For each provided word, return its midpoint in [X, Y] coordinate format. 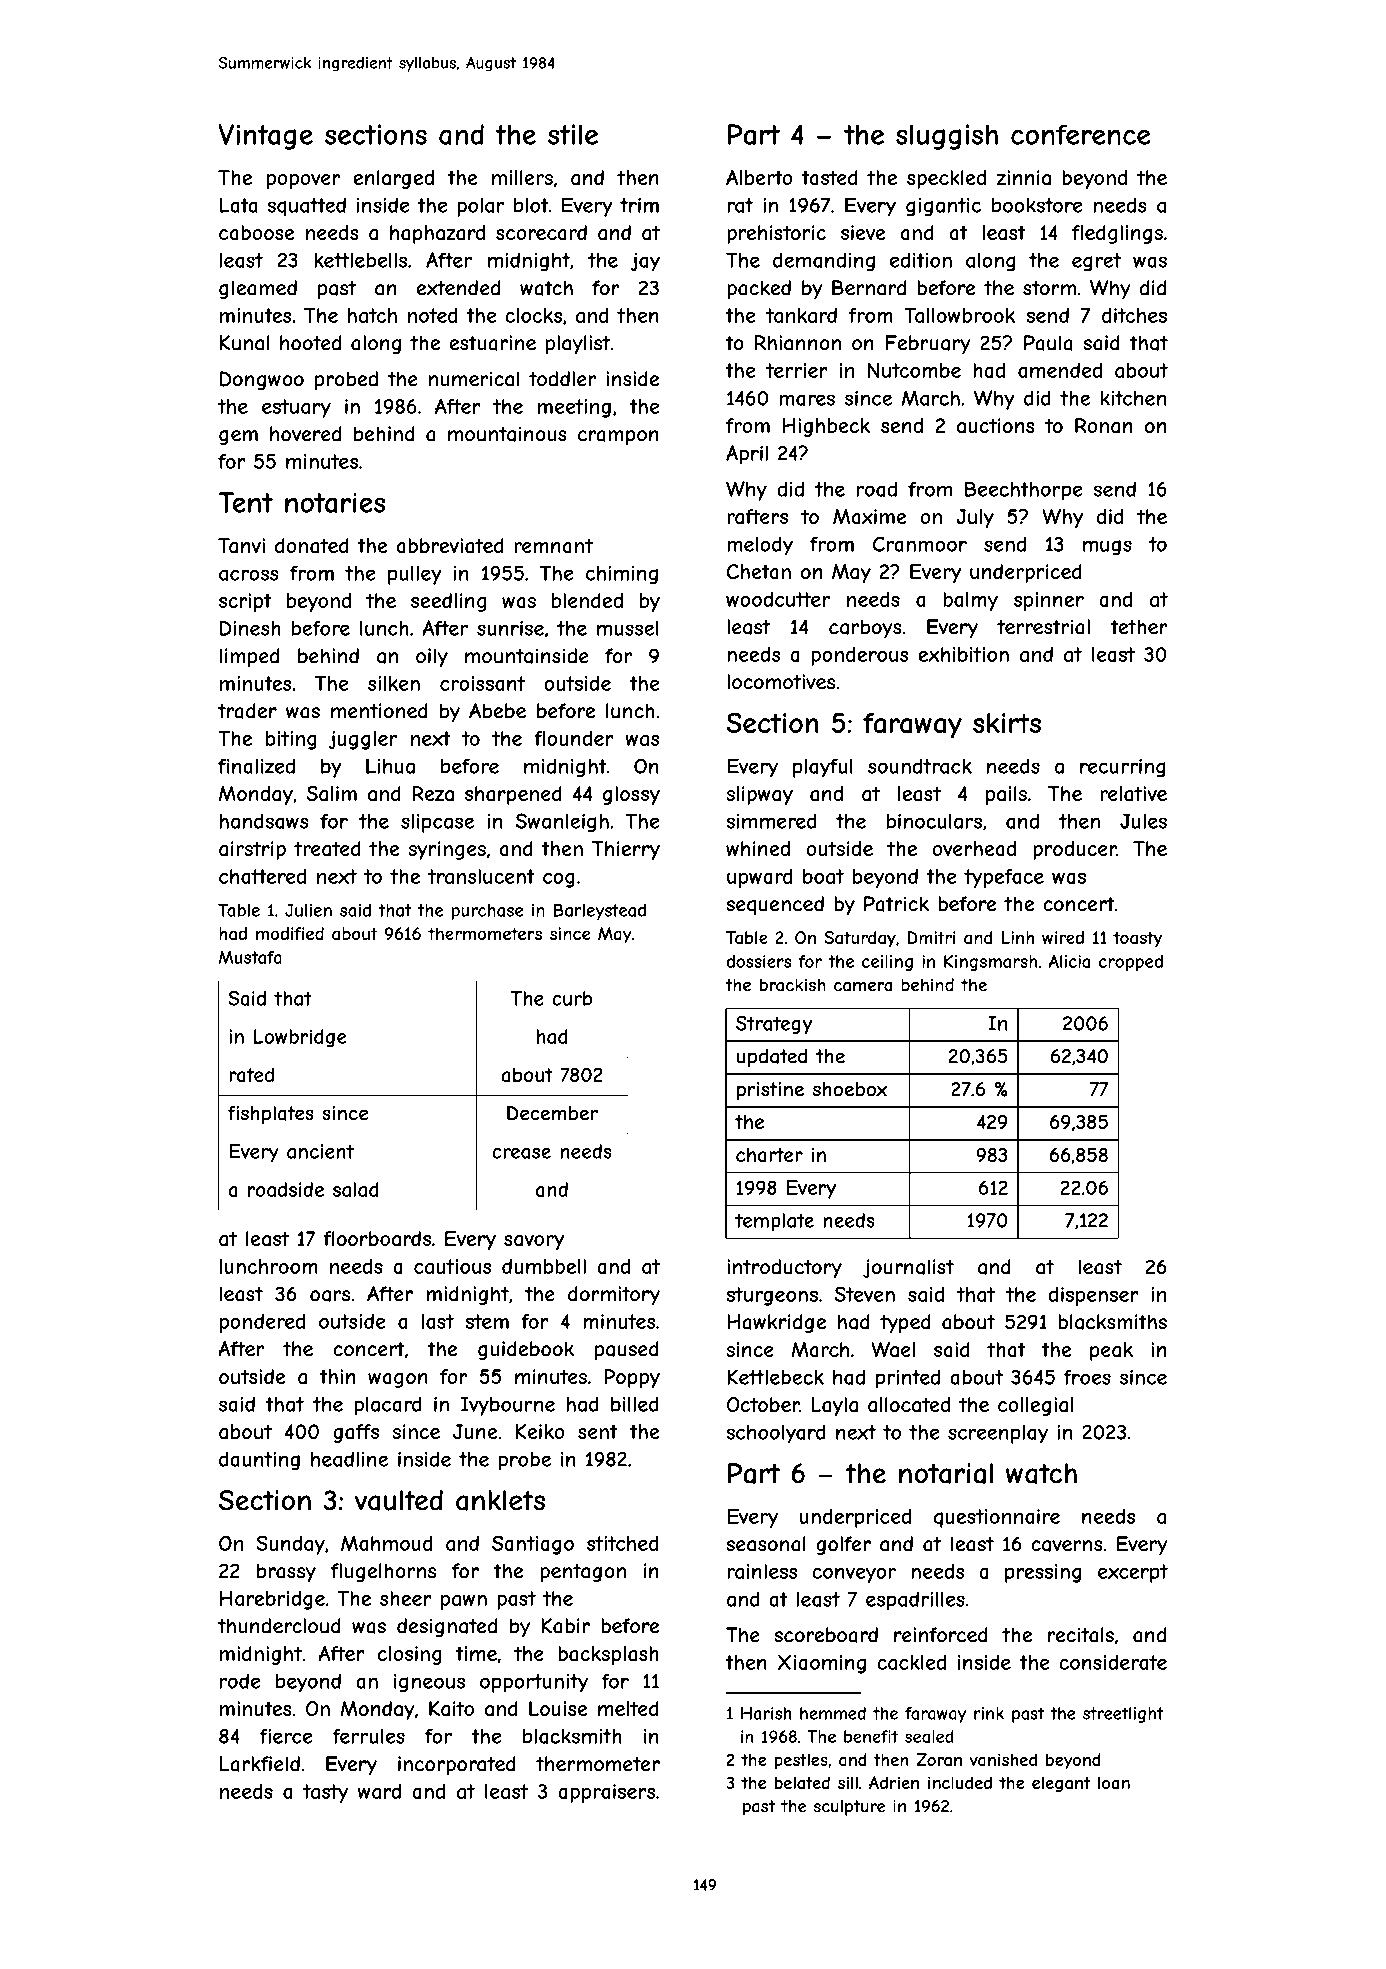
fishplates [271, 1115]
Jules [1143, 821]
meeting [574, 408]
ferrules [368, 1736]
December [552, 1113]
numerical [474, 379]
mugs [1107, 548]
